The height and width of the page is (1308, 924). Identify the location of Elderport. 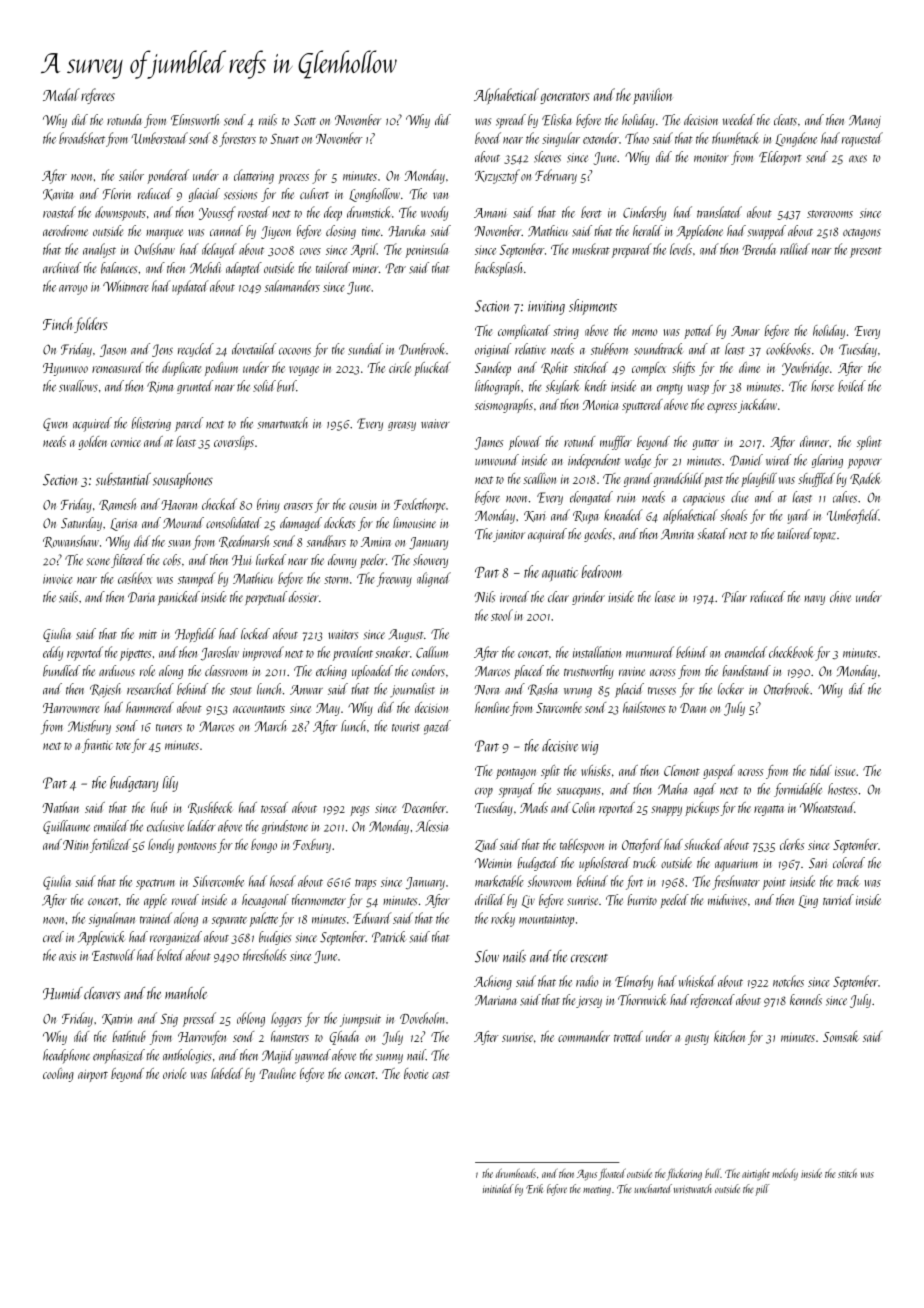
(780, 158).
